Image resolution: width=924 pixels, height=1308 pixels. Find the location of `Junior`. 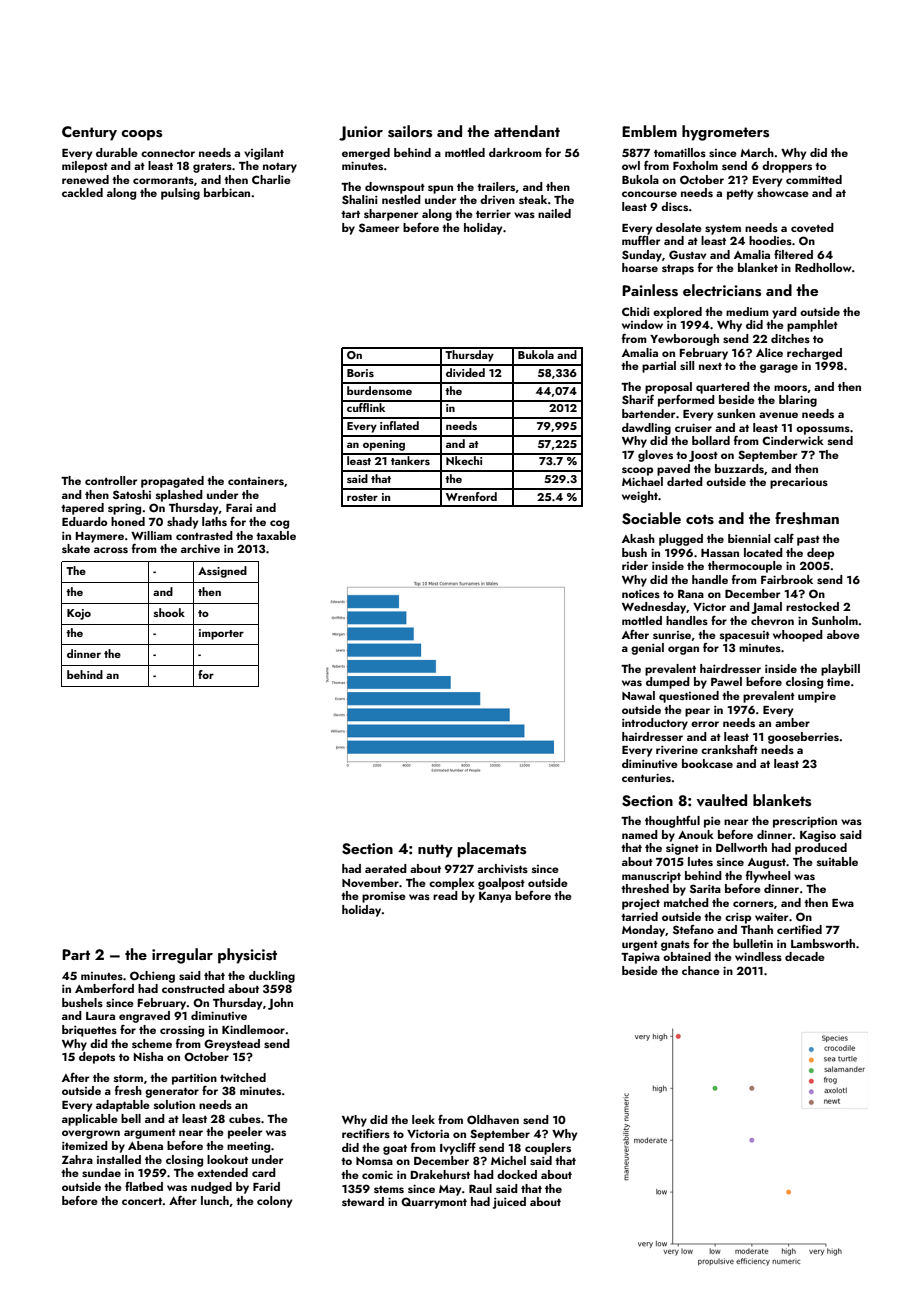

Junior is located at coordinates (361, 133).
